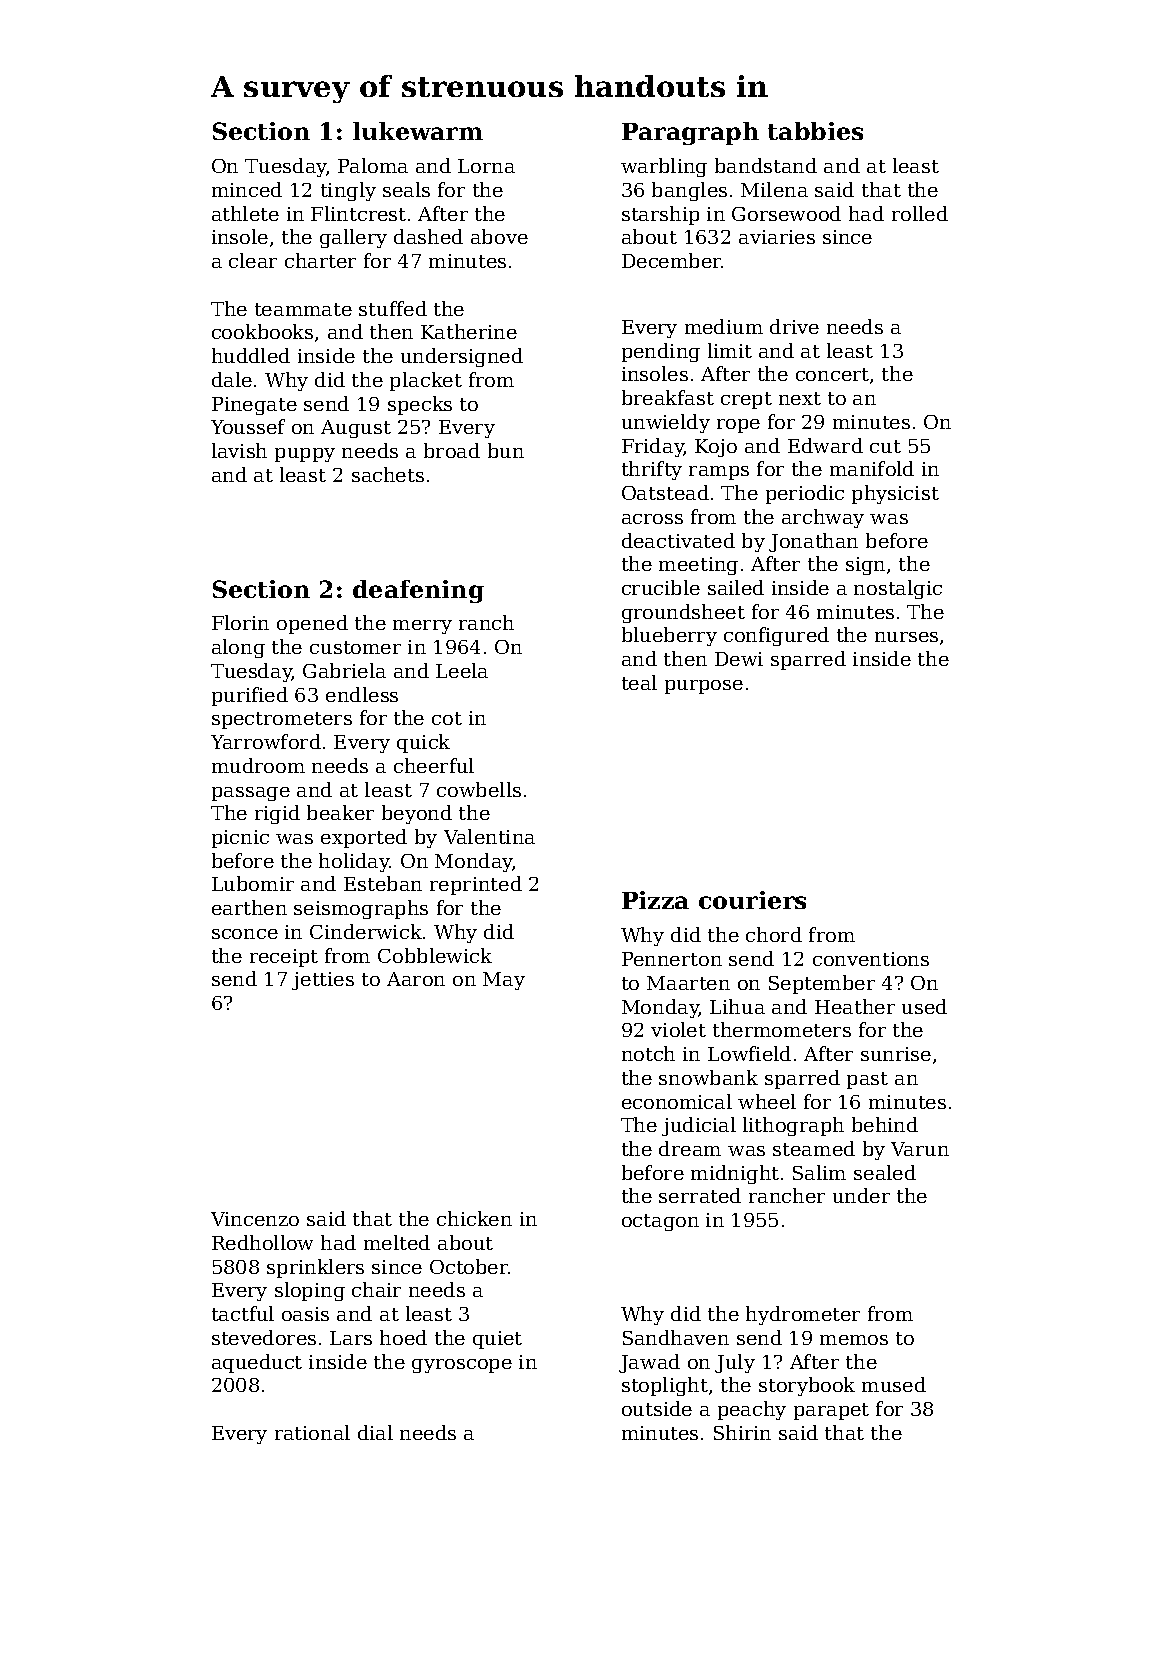 This screenshot has width=1165, height=1654. I want to click on above, so click(499, 236).
